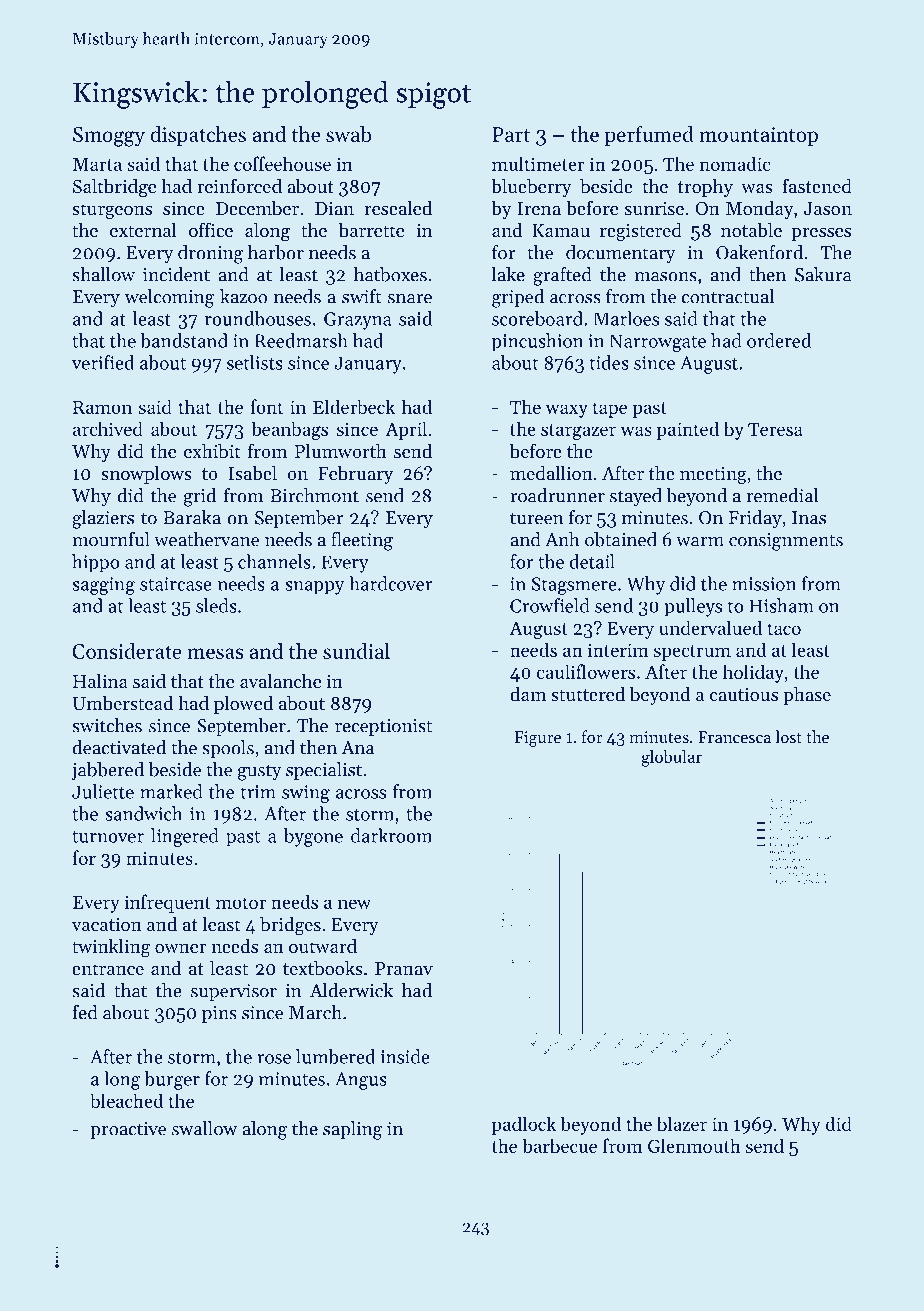  Describe the element at coordinates (169, 298) in the document. I see `welcoming` at that location.
